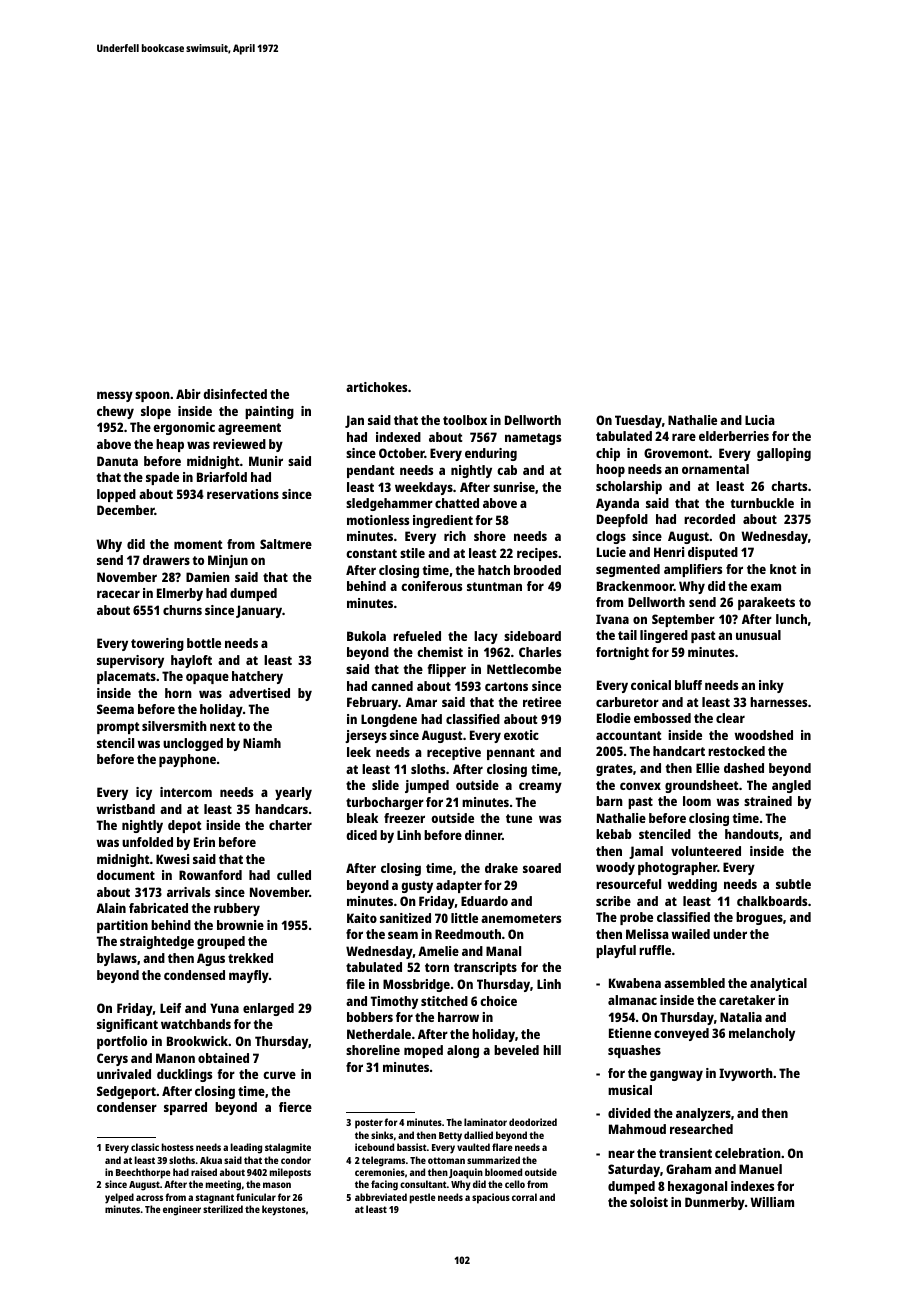 This page has height=1316, width=908. I want to click on partition, so click(122, 926).
